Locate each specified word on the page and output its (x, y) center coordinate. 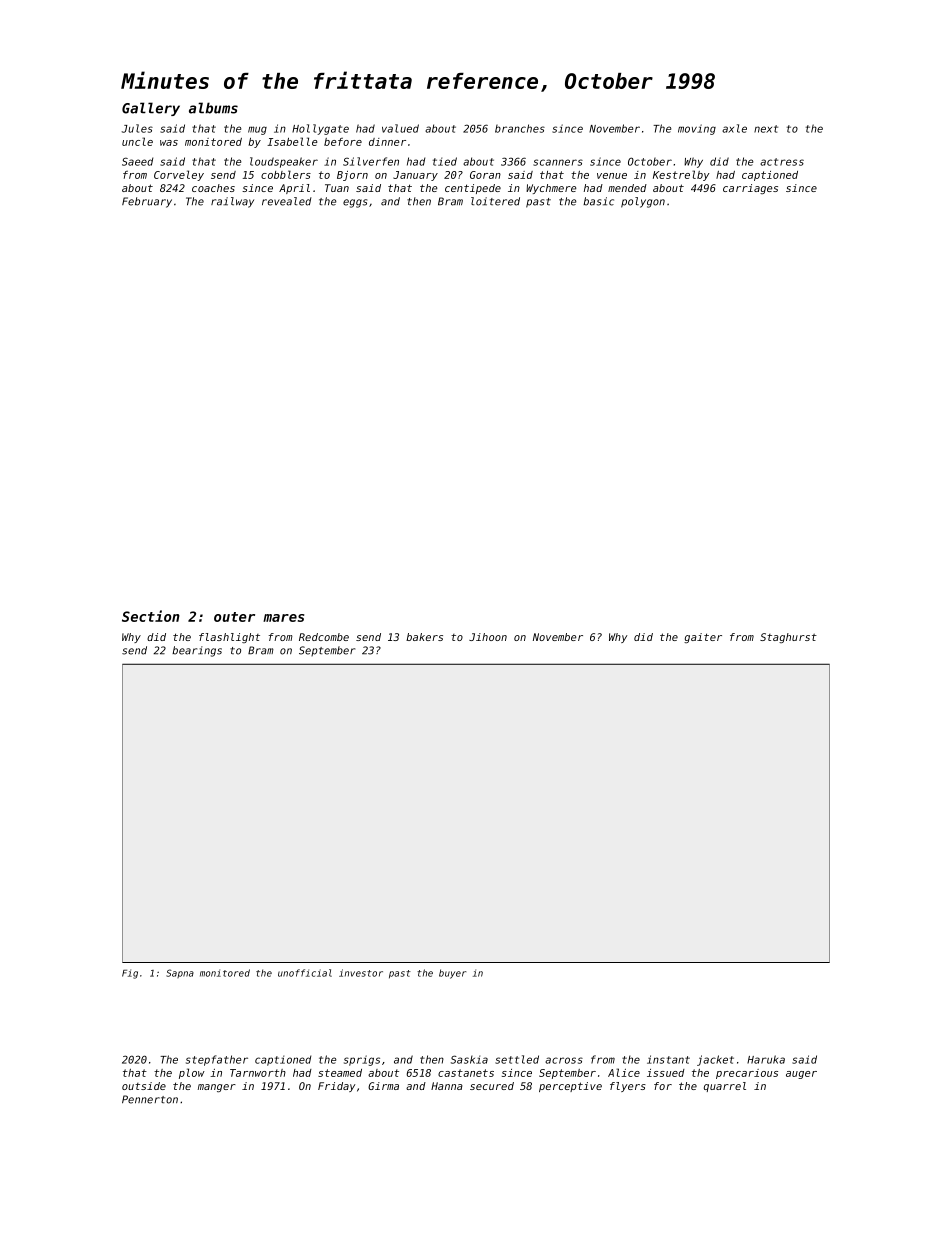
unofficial (305, 973)
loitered (495, 201)
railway (232, 202)
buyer (452, 974)
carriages (750, 189)
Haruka (766, 1059)
